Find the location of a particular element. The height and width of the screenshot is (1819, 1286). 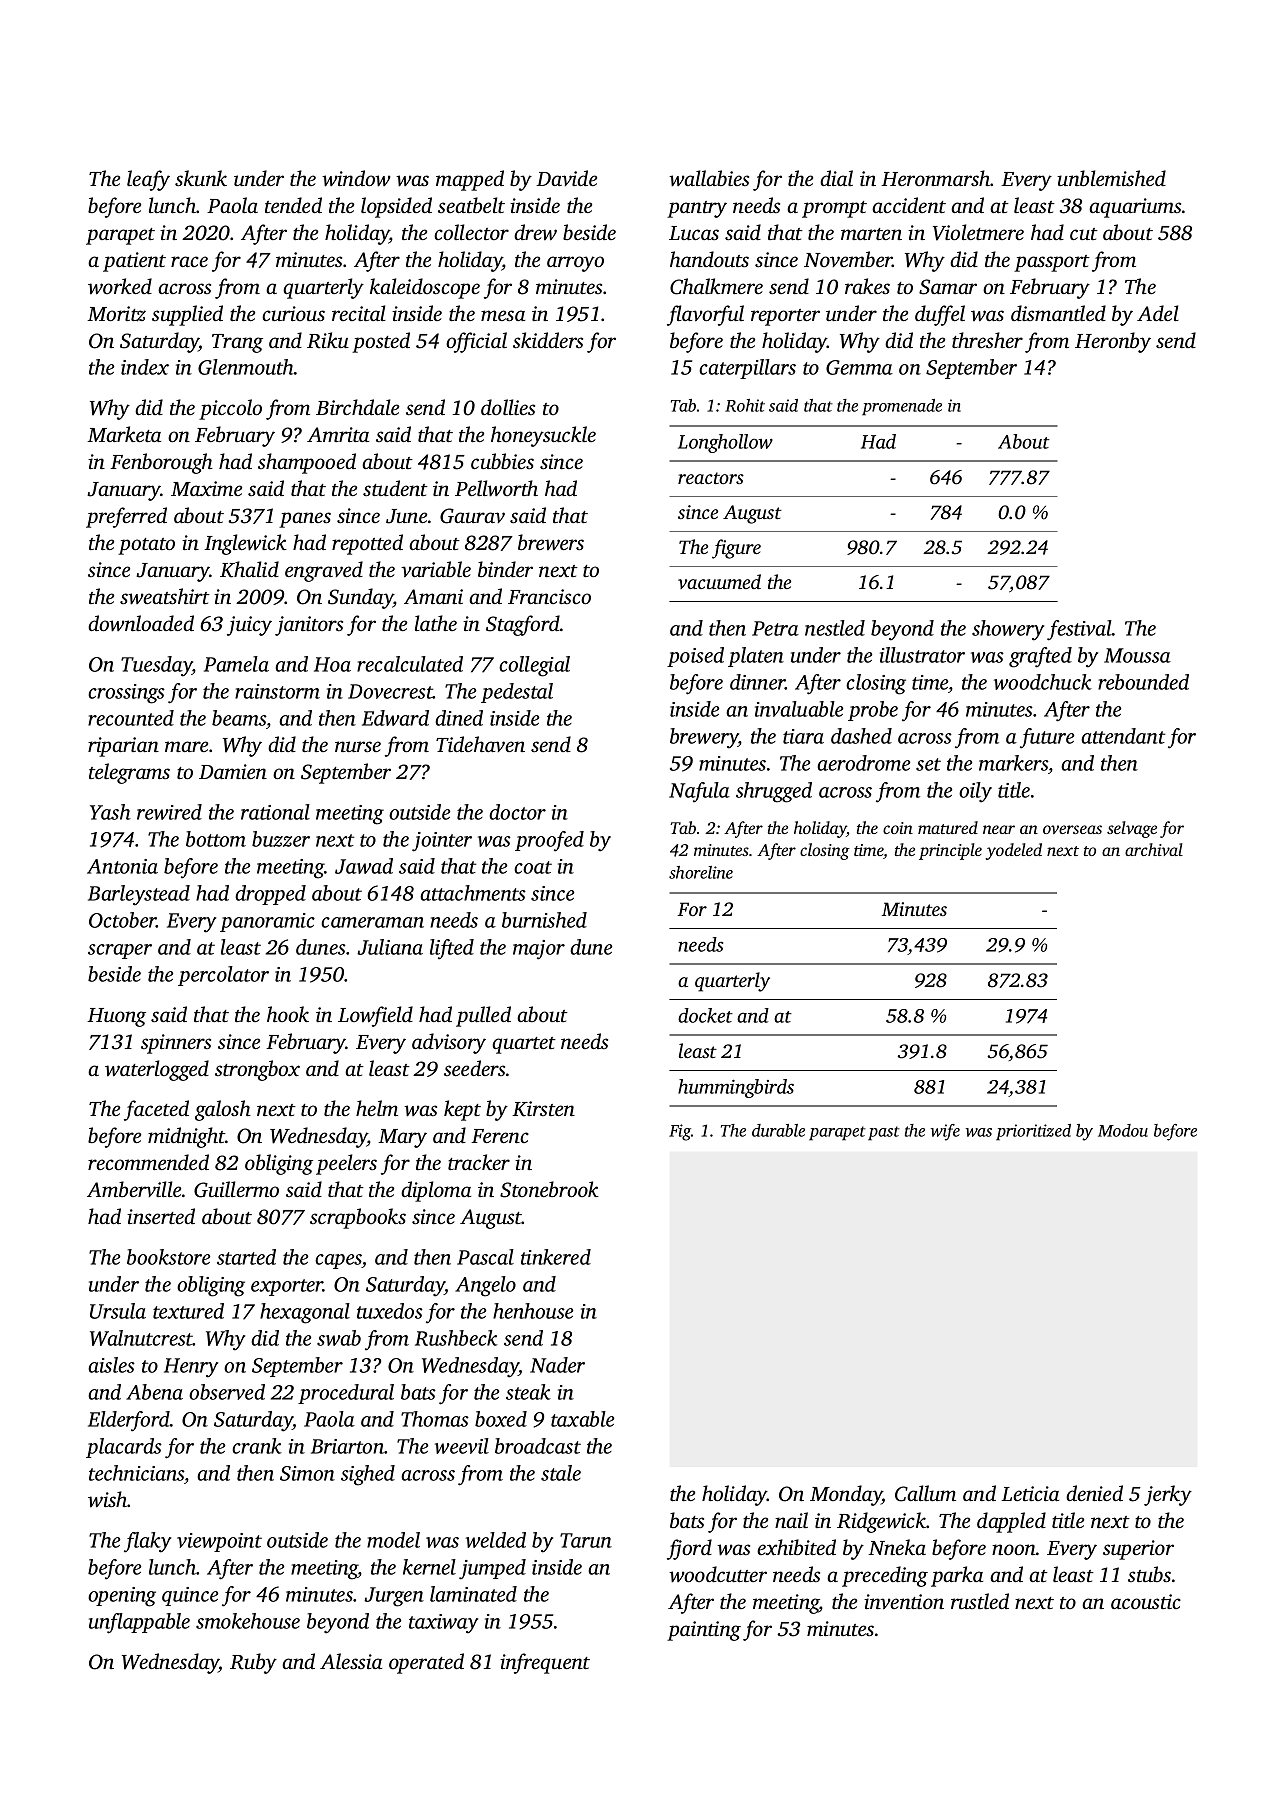

wallabies is located at coordinates (709, 178).
